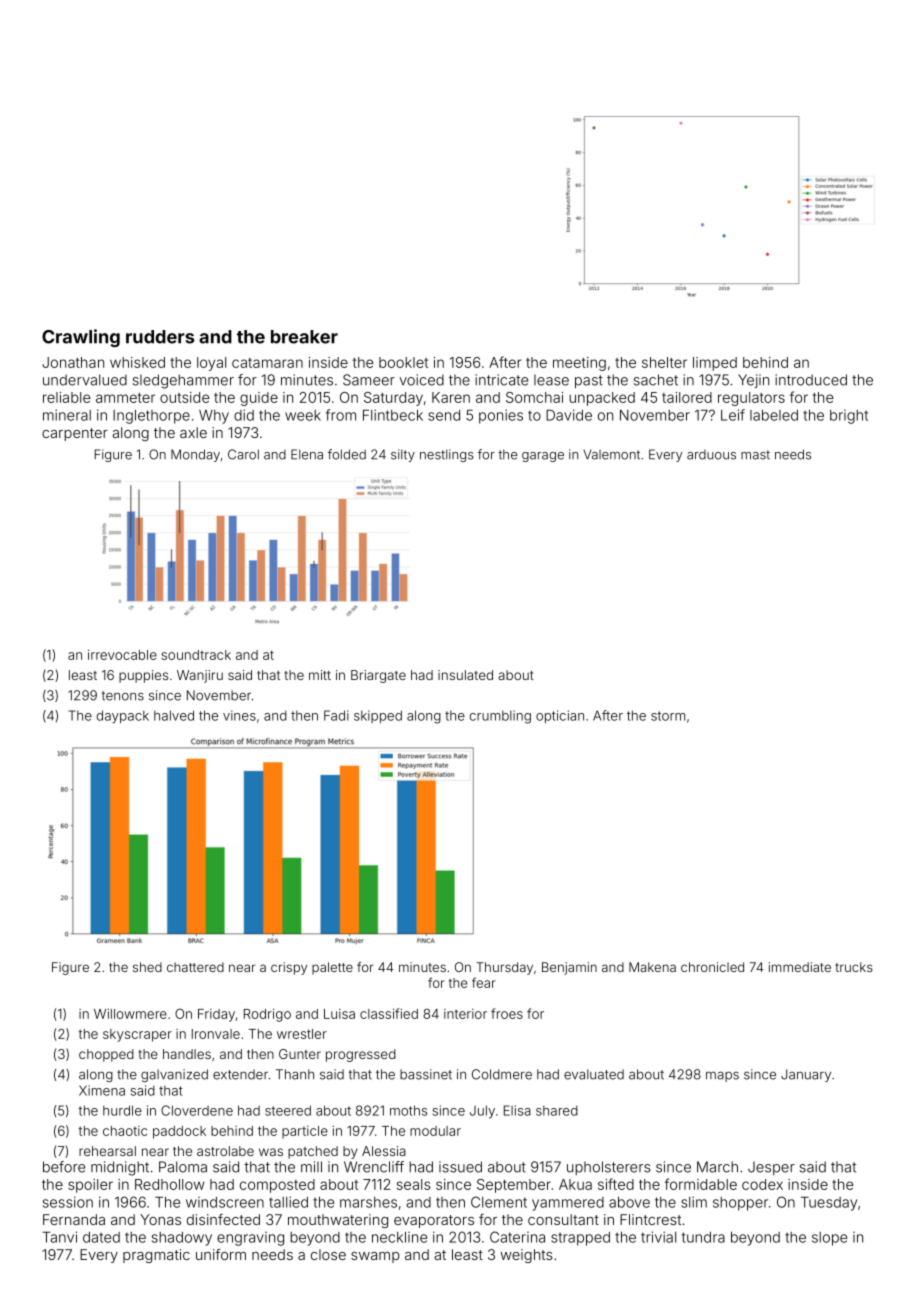 Image resolution: width=924 pixels, height=1308 pixels. What do you see at coordinates (250, 1239) in the document?
I see `engraving` at bounding box center [250, 1239].
